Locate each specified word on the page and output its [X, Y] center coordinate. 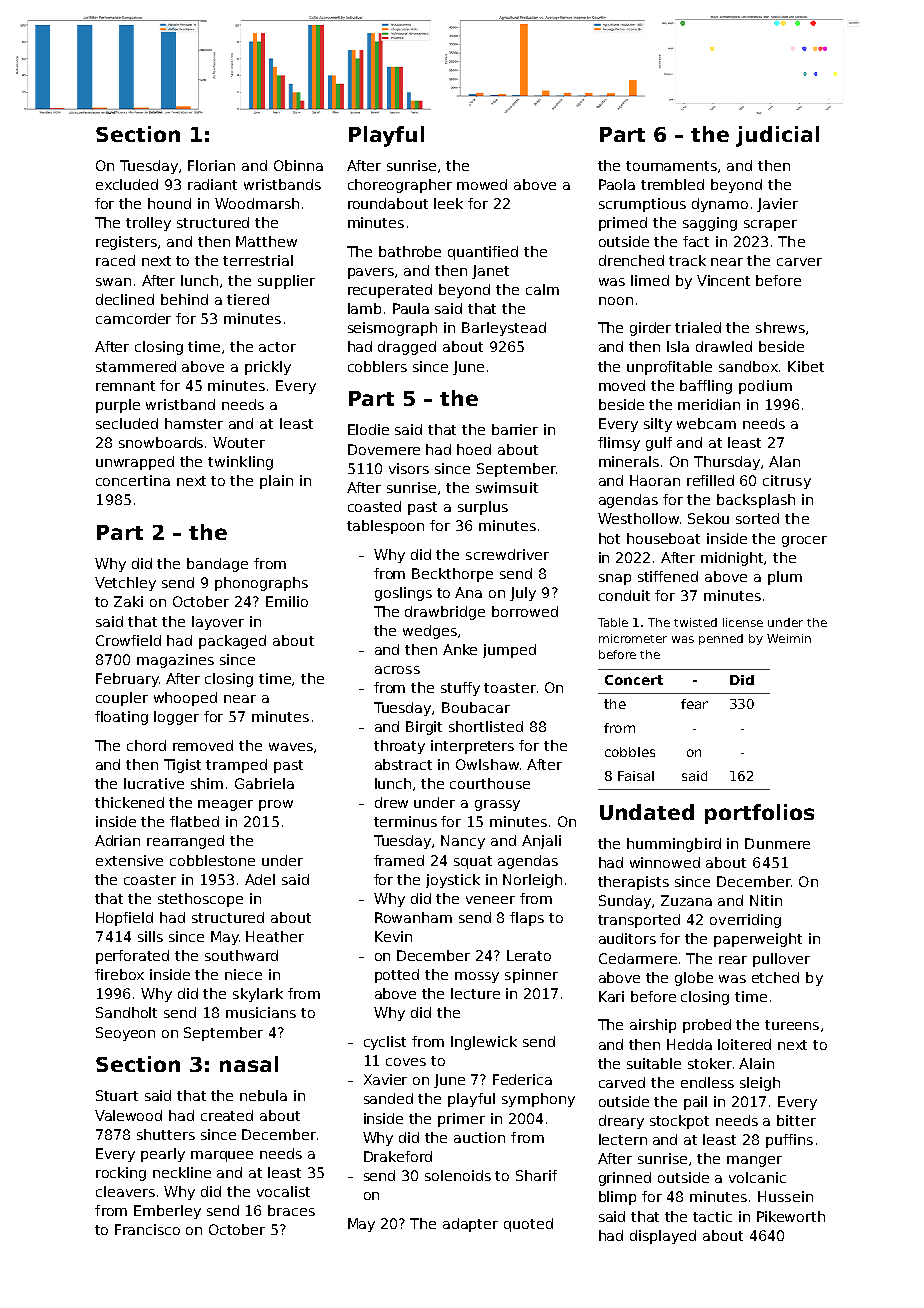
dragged [407, 348]
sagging [710, 224]
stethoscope [200, 900]
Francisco [147, 1229]
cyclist [385, 1043]
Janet [490, 272]
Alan [784, 461]
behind [184, 299]
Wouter [239, 442]
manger [754, 1161]
